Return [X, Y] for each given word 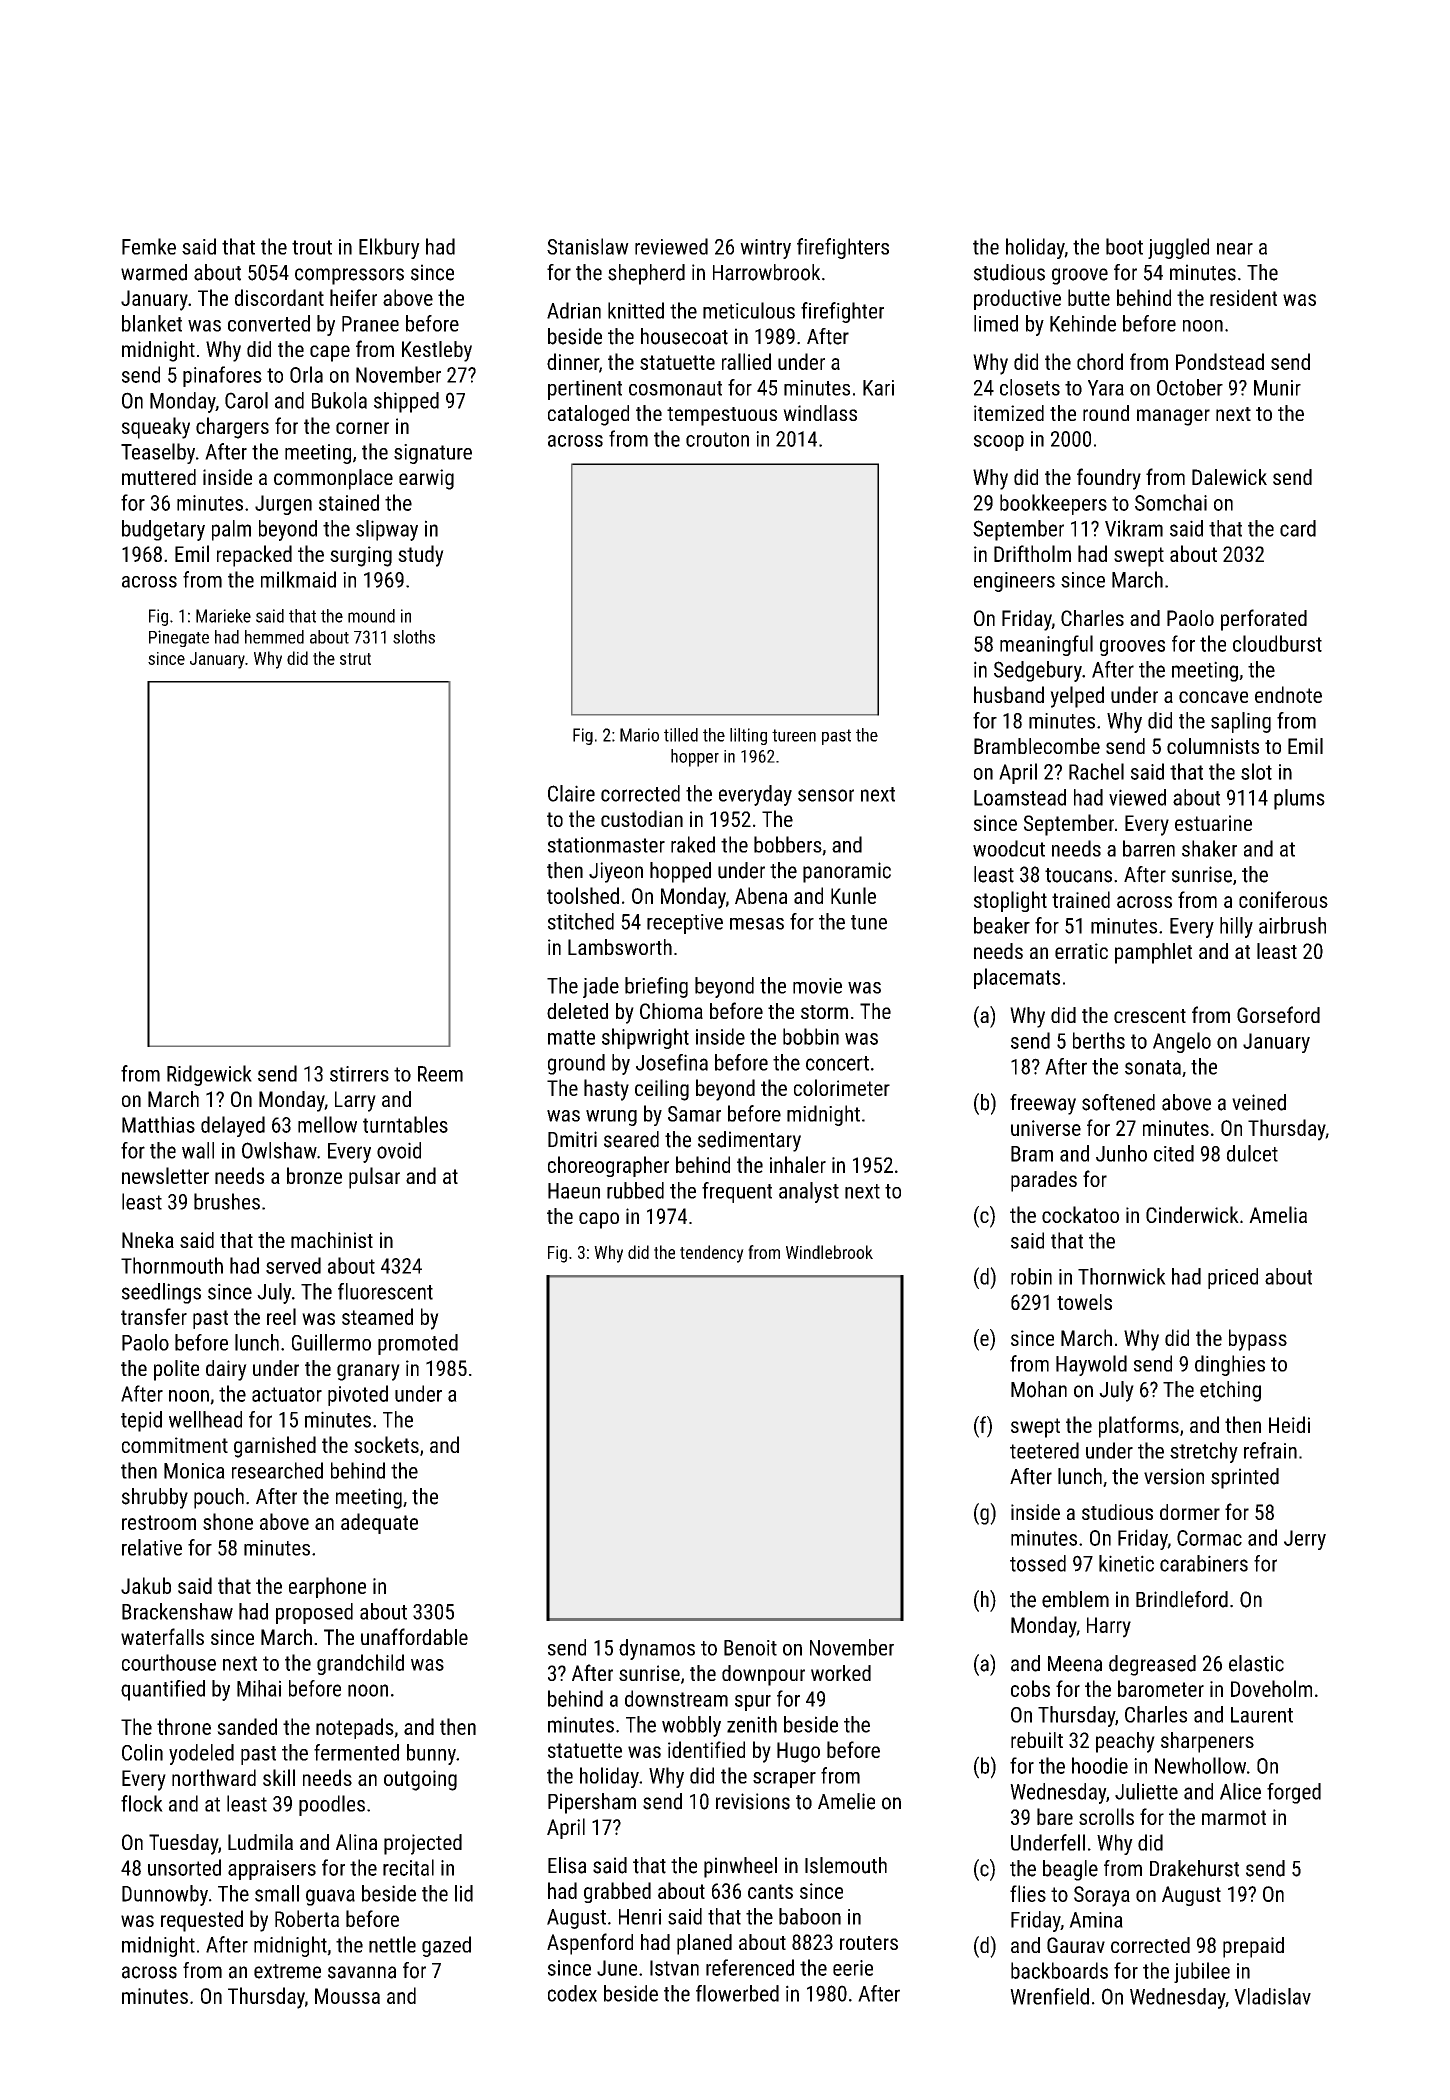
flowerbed [737, 1993]
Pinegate [179, 638]
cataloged [588, 415]
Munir [1277, 388]
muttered [159, 477]
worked [841, 1673]
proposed [314, 1613]
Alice [1240, 1791]
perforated [1264, 620]
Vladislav [1272, 1996]
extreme [287, 1971]
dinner [573, 361]
